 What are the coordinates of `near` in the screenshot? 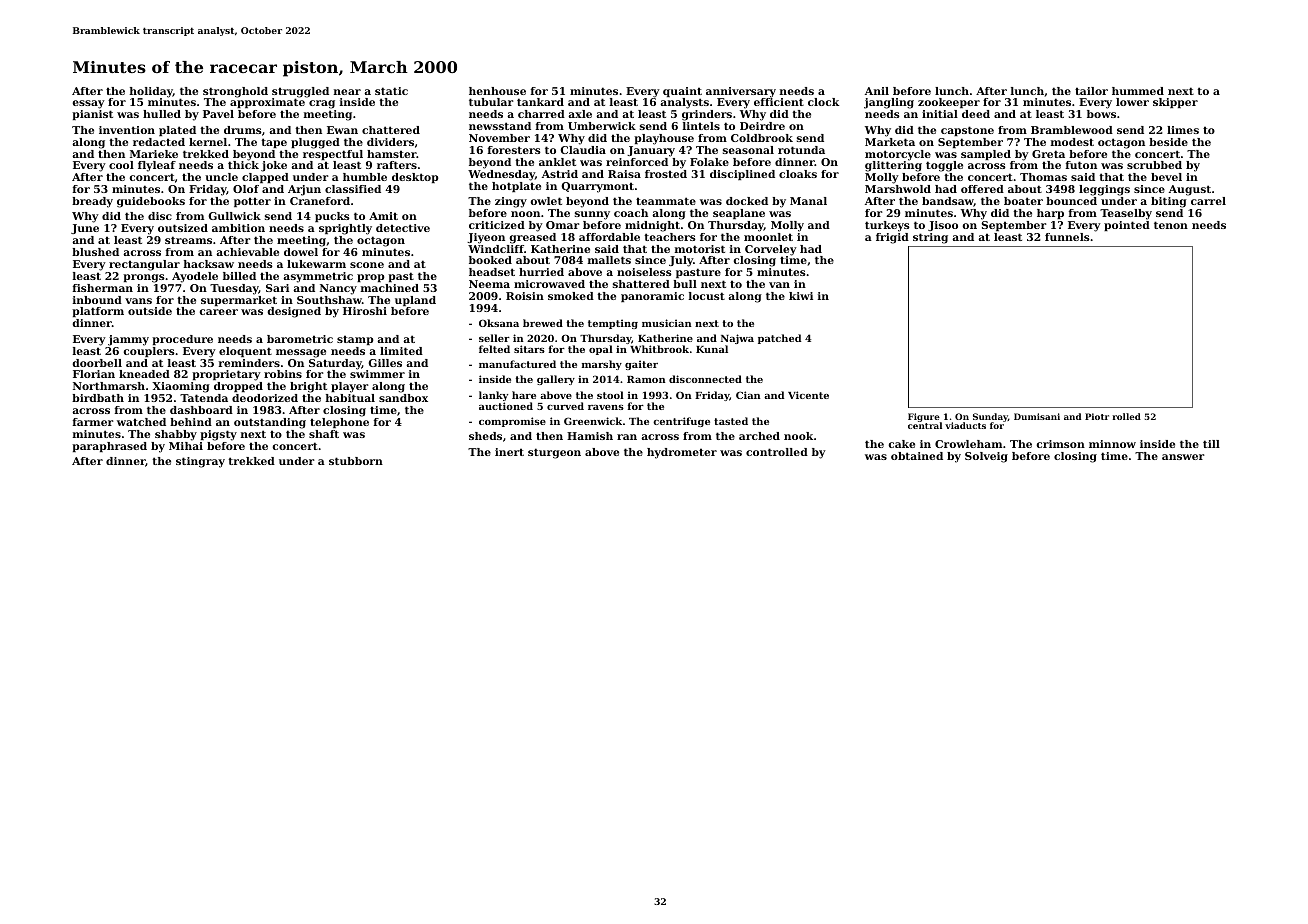 It's located at (347, 92).
